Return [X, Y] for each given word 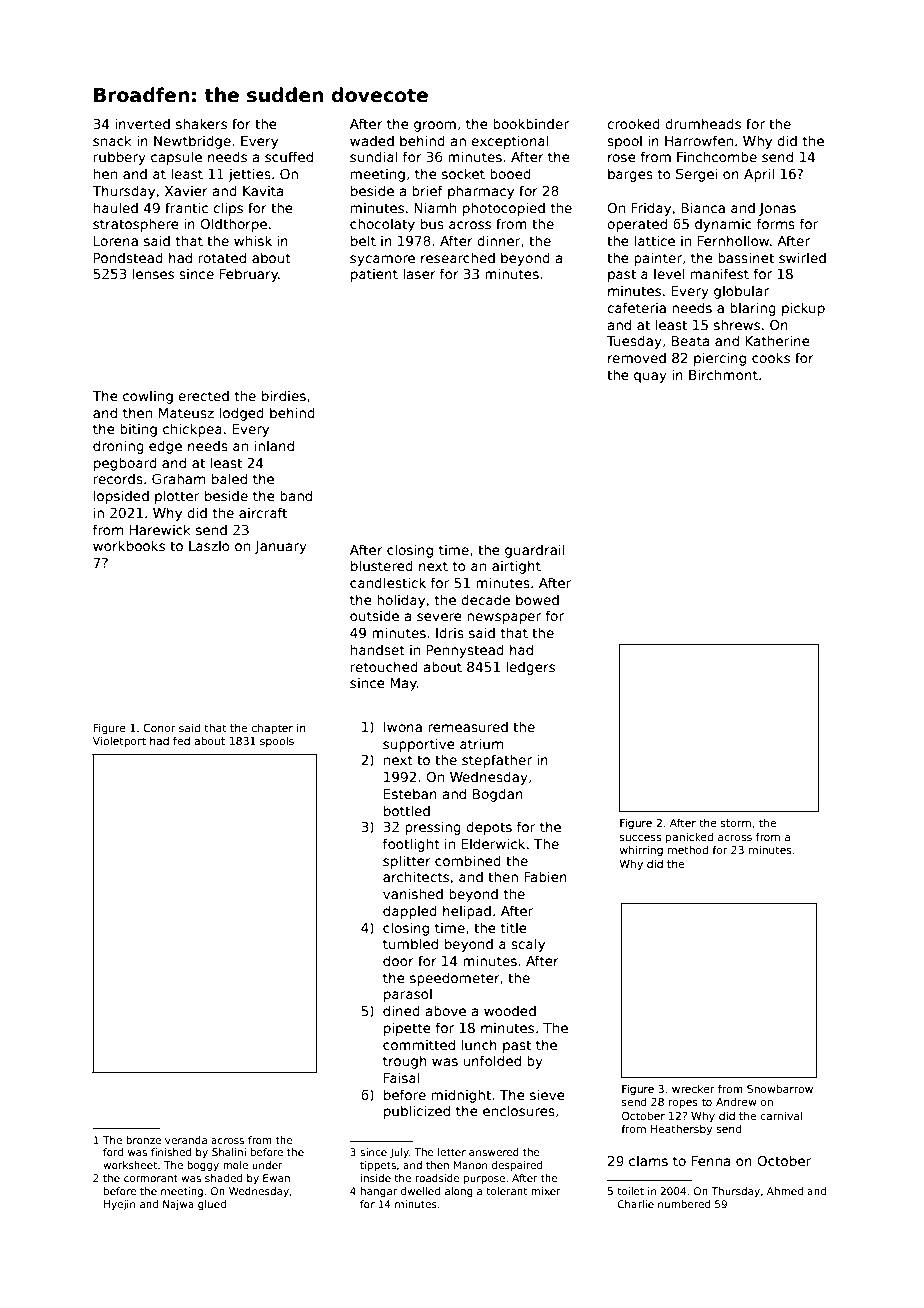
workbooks [129, 545]
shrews [737, 324]
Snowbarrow [780, 1088]
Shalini [229, 1152]
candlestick [388, 582]
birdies [284, 395]
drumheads [703, 123]
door [398, 960]
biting [138, 430]
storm [736, 823]
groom [435, 126]
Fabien [545, 876]
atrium [481, 743]
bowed [537, 599]
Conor [159, 728]
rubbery [120, 158]
